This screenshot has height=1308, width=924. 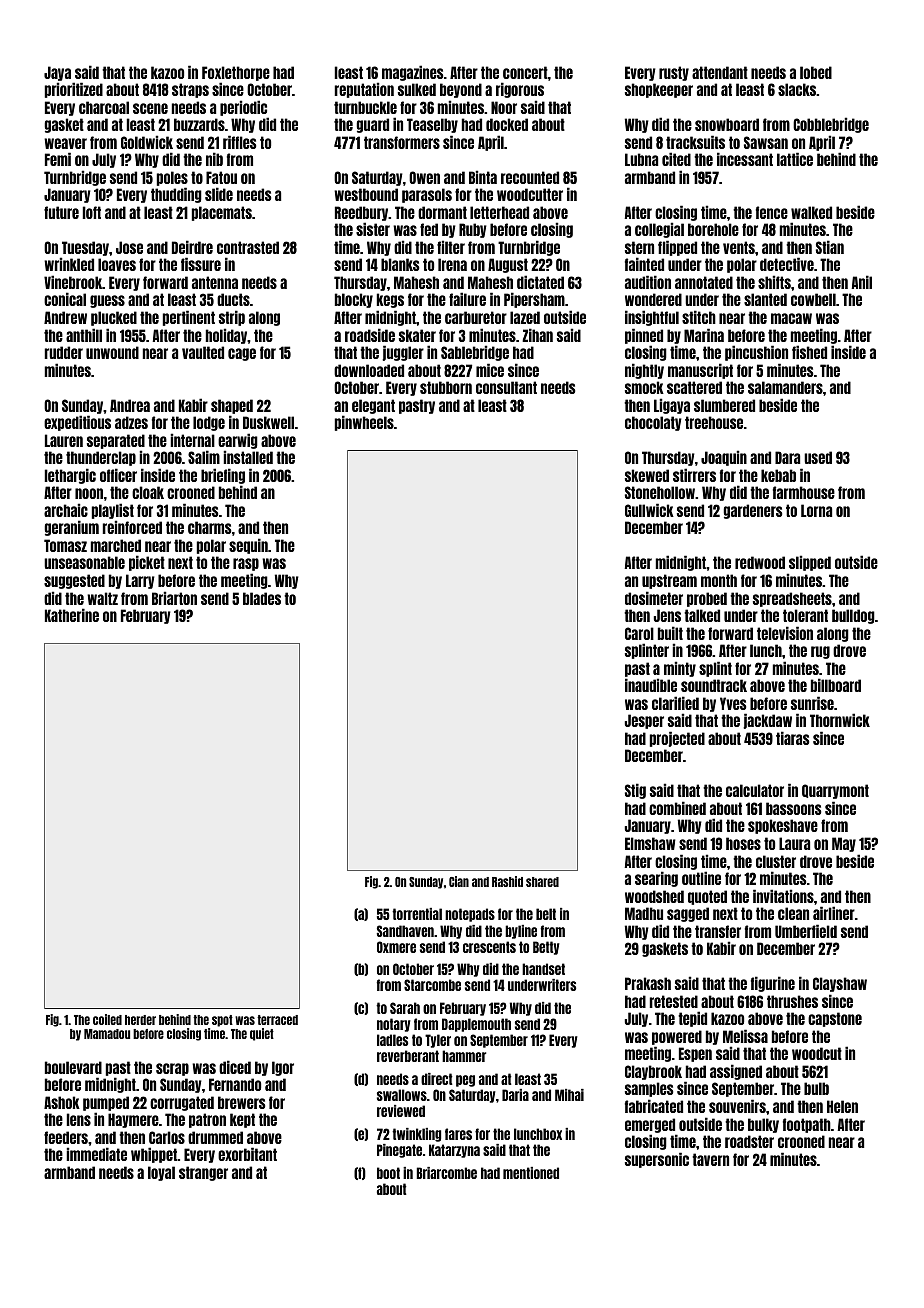 What do you see at coordinates (104, 107) in the screenshot?
I see `charcoal` at bounding box center [104, 107].
